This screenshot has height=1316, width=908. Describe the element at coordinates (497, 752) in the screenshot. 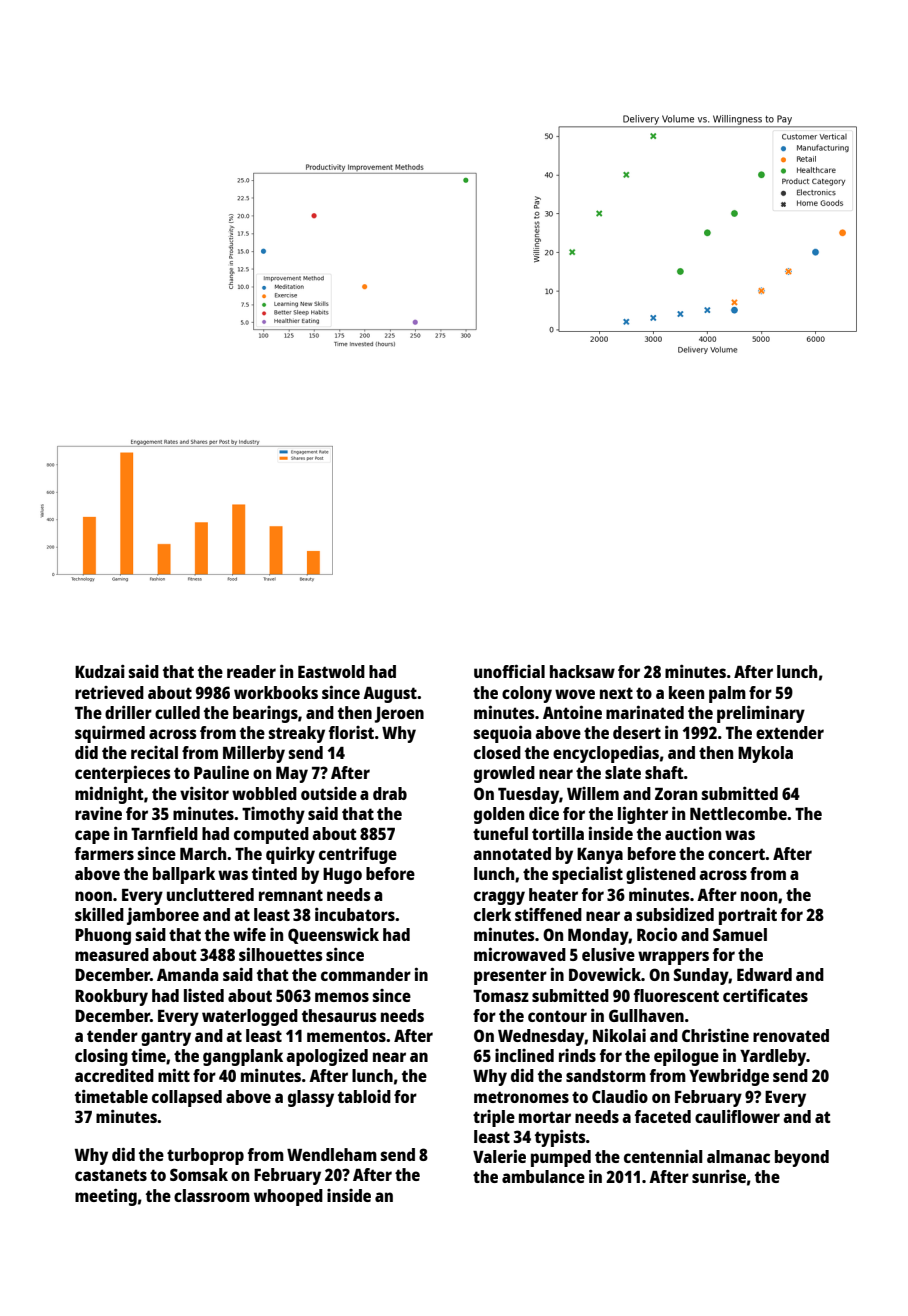

I see `closed` at that location.
